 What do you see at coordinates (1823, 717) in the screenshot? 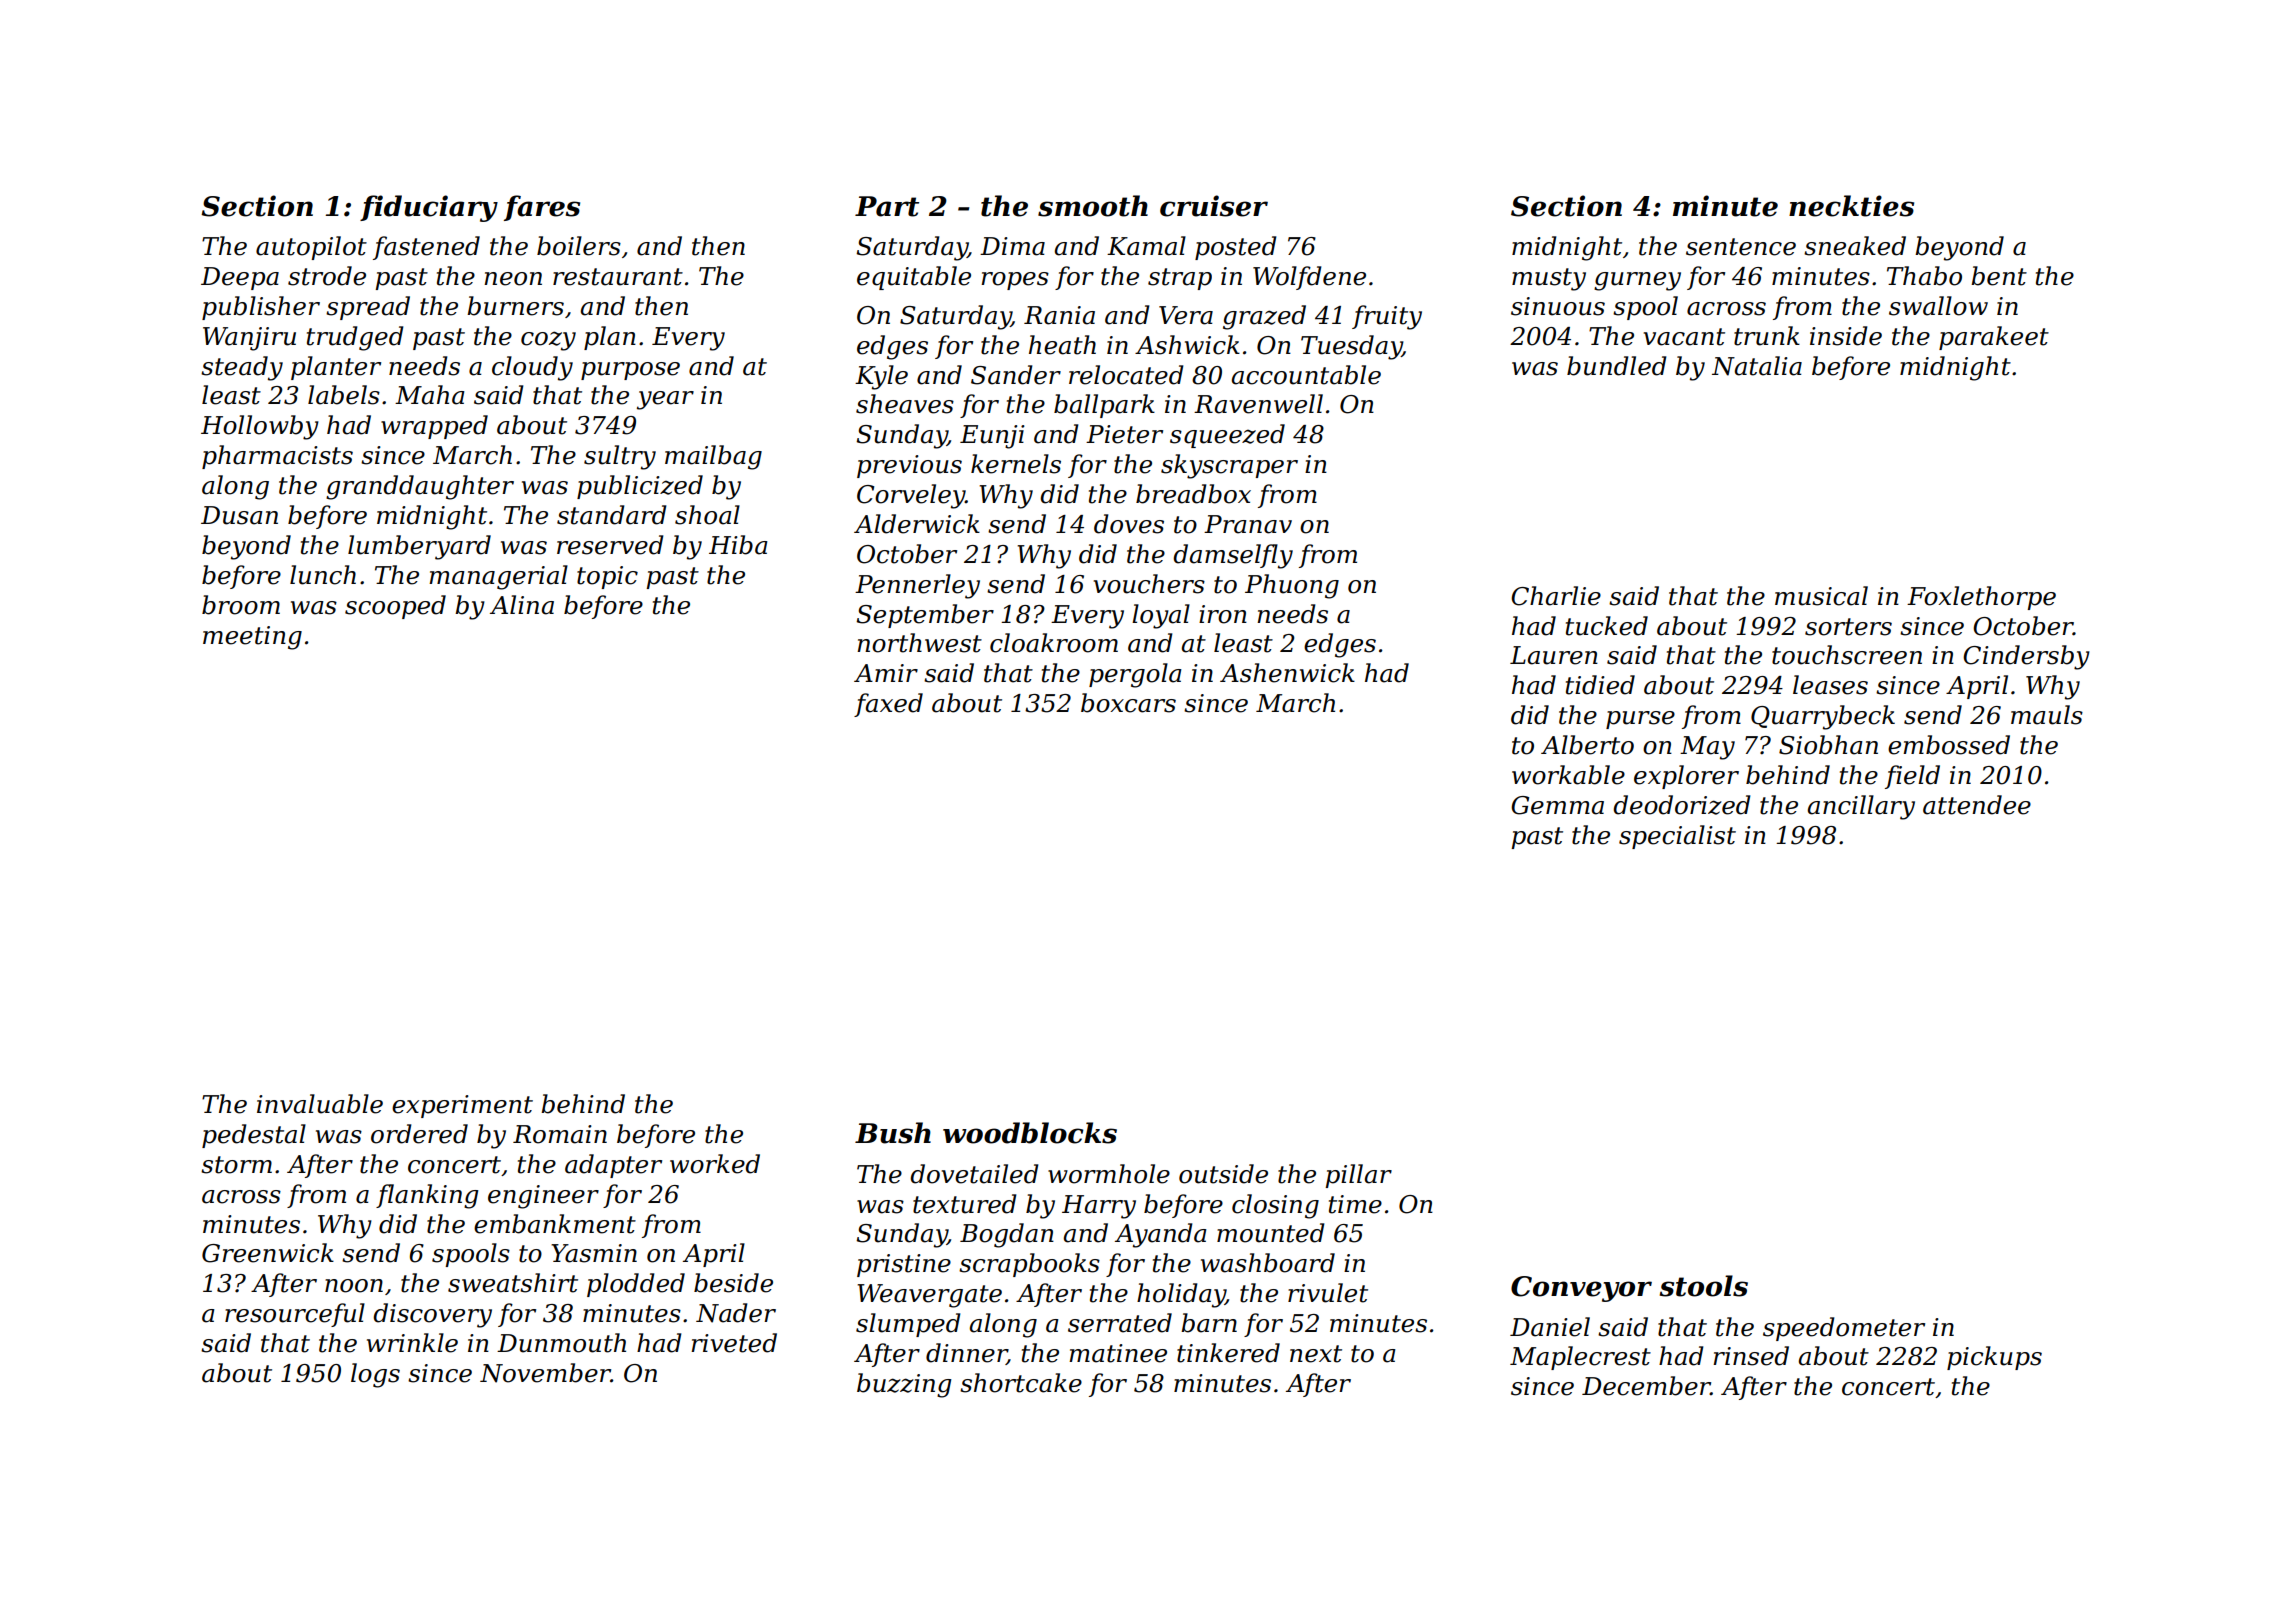
I see `Quarrybeck` at bounding box center [1823, 717].
